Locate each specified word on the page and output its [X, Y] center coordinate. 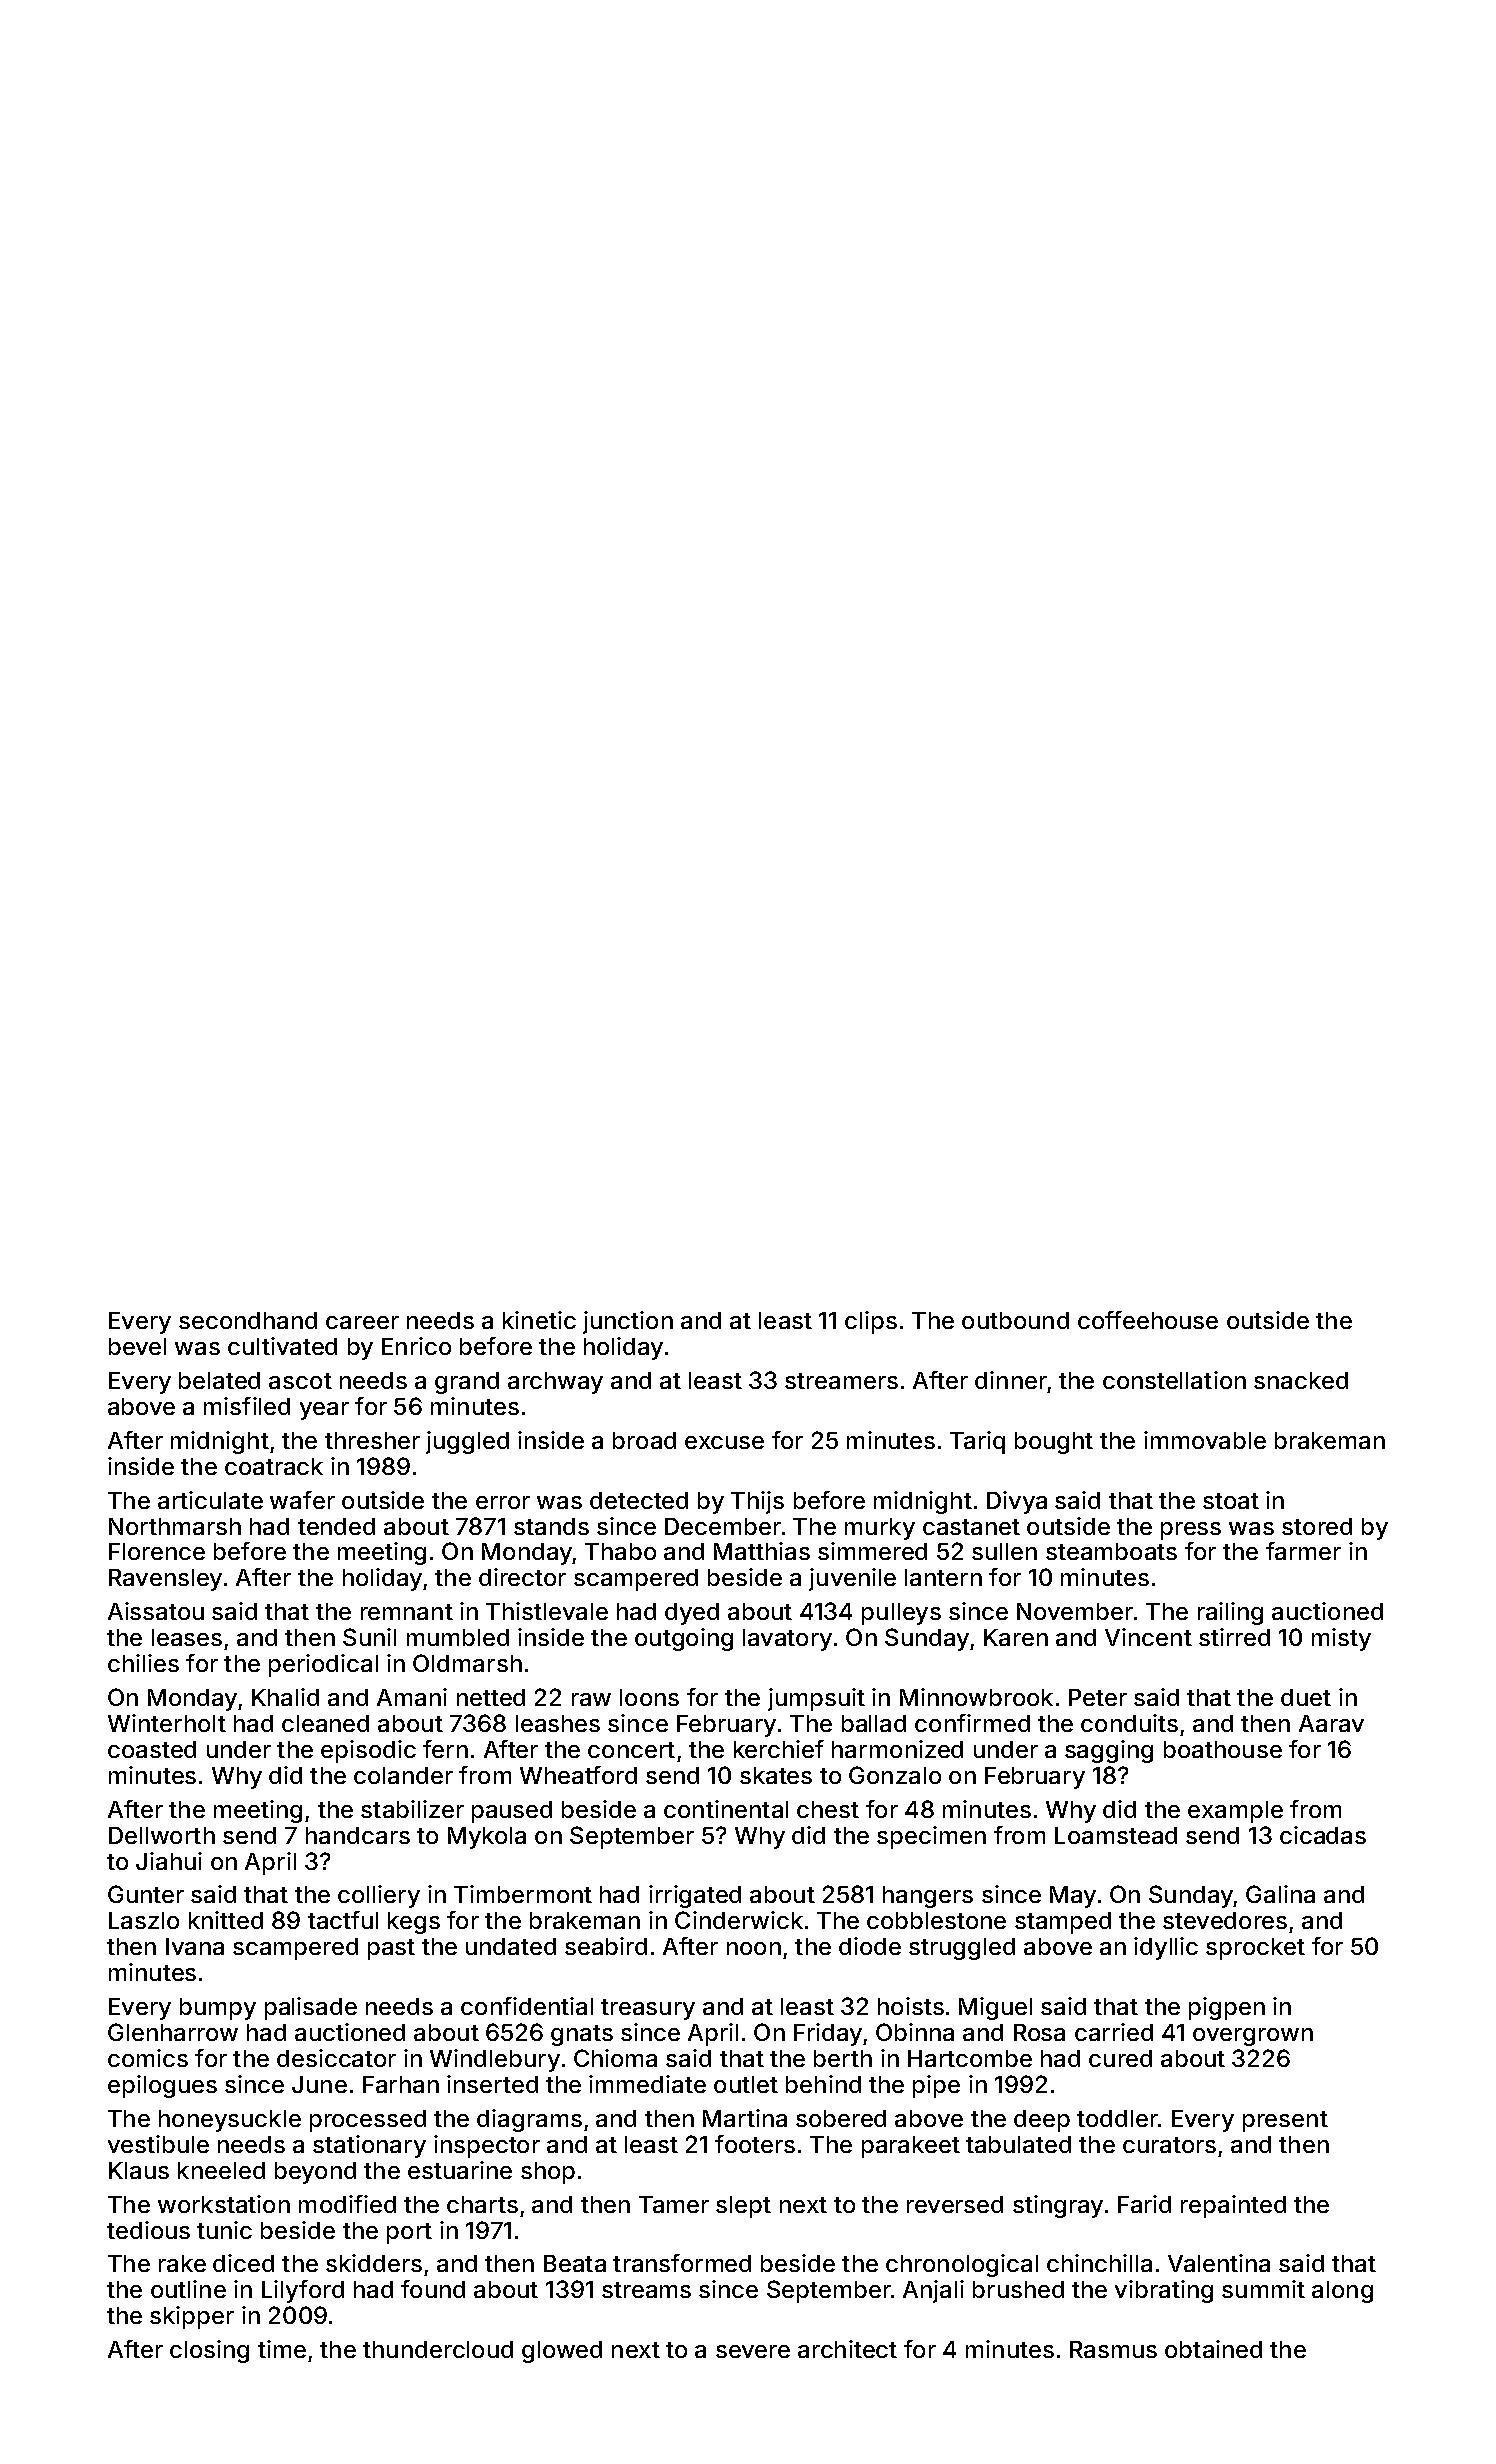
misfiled [247, 1406]
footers [755, 2144]
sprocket [1255, 1949]
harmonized [897, 1749]
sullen [1004, 1551]
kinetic [539, 1320]
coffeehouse [1148, 1320]
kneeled [221, 2170]
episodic [368, 1751]
